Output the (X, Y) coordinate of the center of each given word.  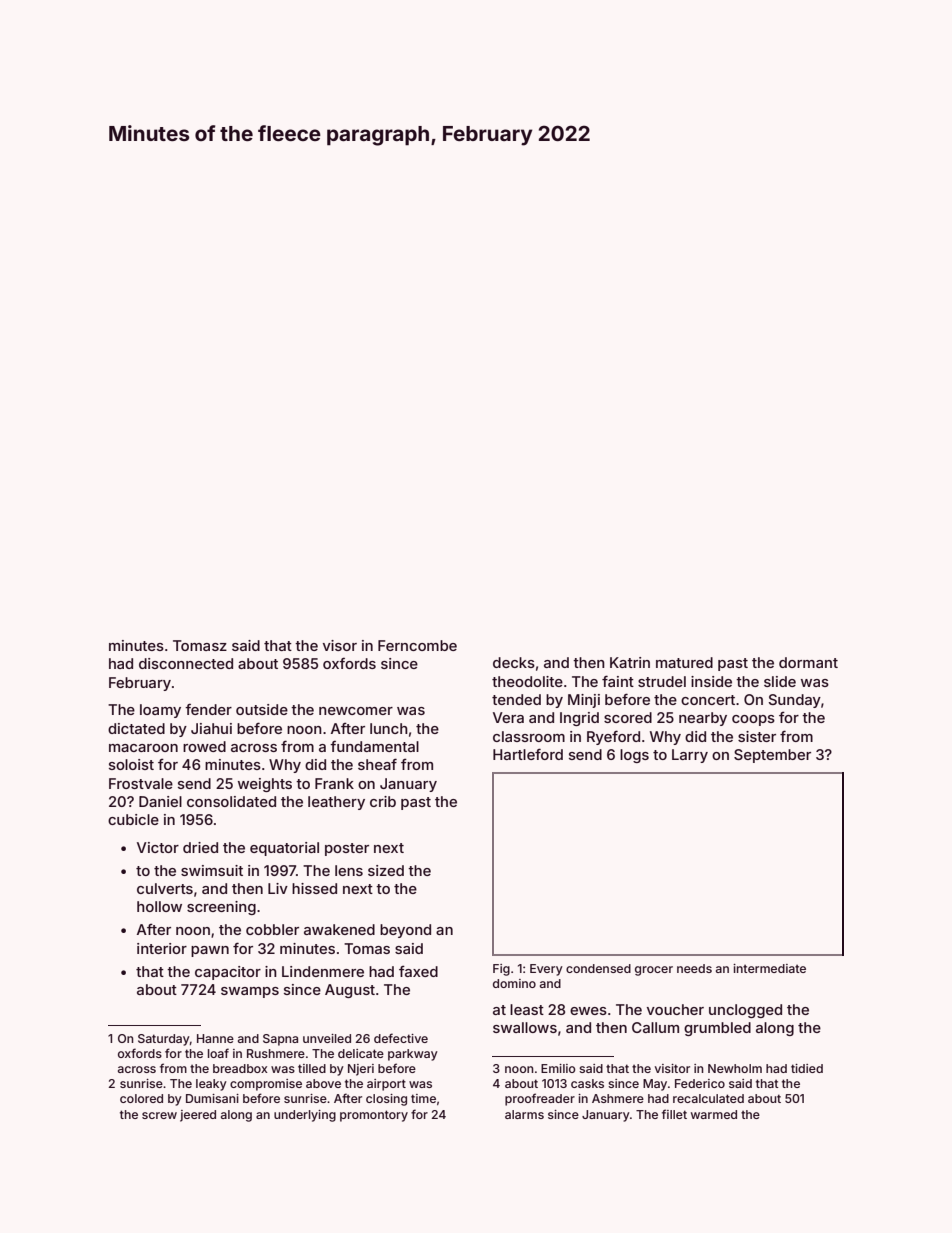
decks (514, 662)
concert (708, 700)
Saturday (164, 1040)
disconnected (186, 663)
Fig (501, 970)
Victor (158, 847)
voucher (675, 1009)
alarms (524, 1114)
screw (159, 1115)
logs (634, 756)
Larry (690, 756)
